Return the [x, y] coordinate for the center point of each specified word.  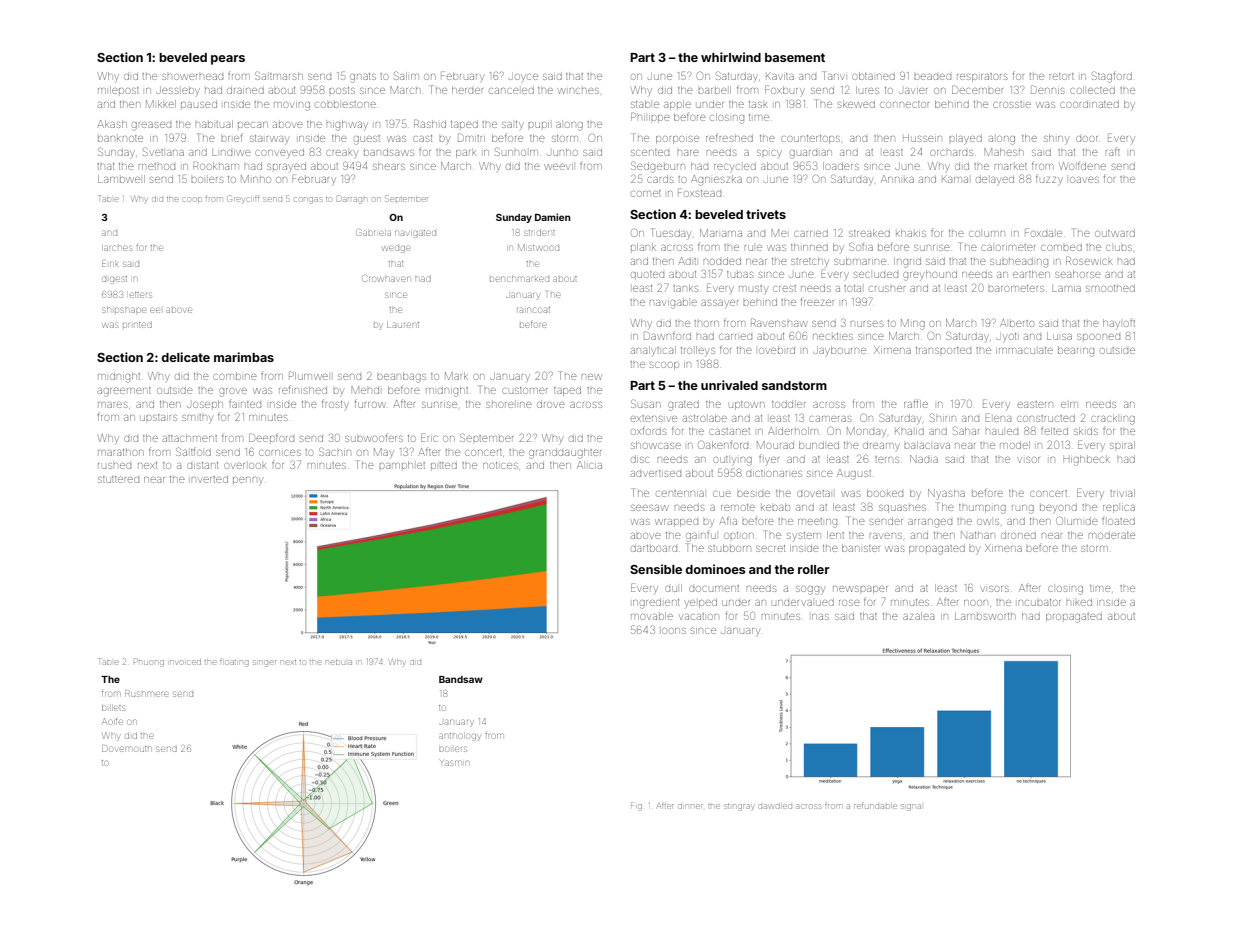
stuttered [118, 479]
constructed [1046, 418]
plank [643, 247]
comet [646, 193]
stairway [269, 139]
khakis [911, 233]
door [1087, 139]
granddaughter [565, 453]
